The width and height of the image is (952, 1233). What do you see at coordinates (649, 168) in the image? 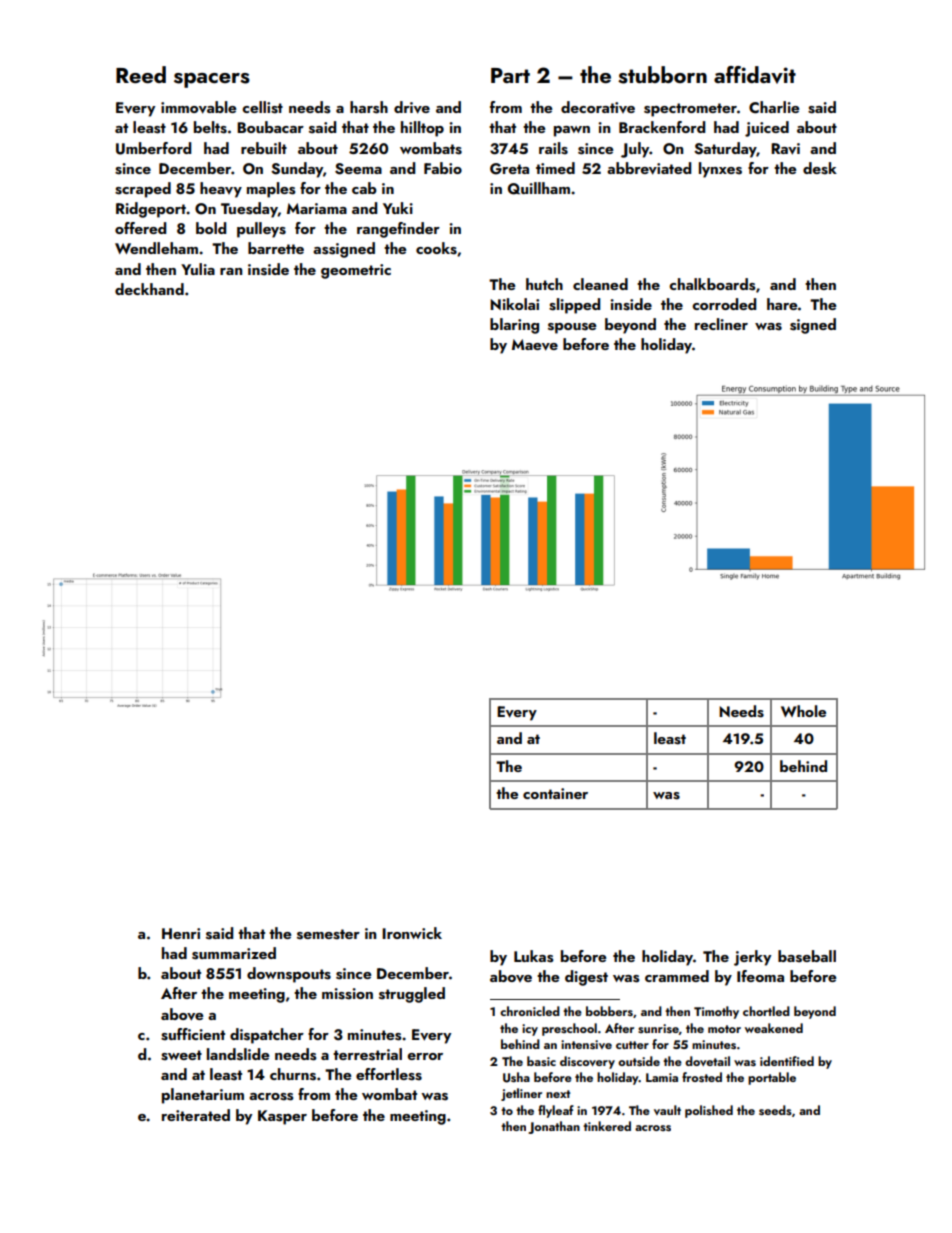
I see `abbreviated` at bounding box center [649, 168].
